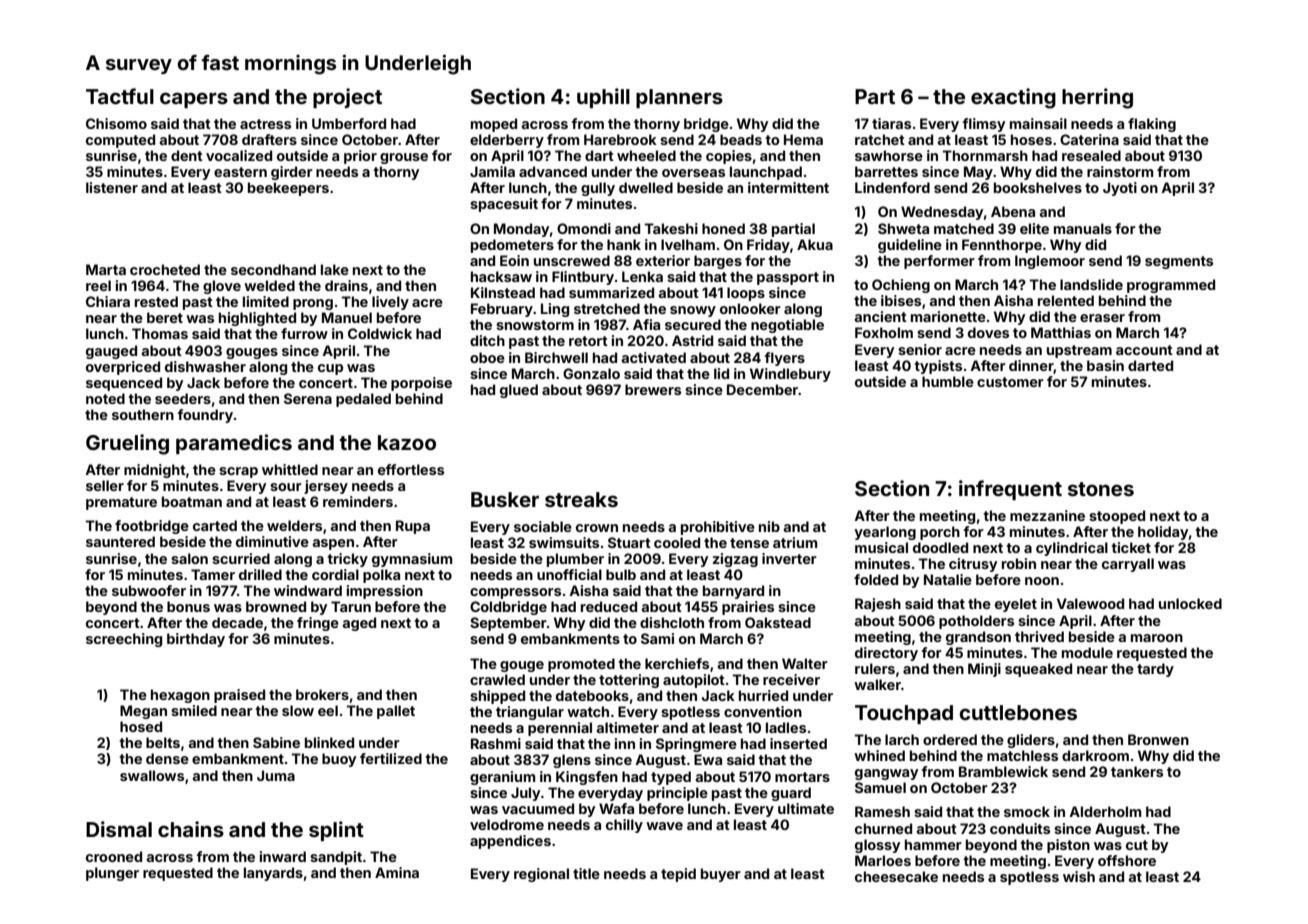  Describe the element at coordinates (1128, 565) in the image. I see `carryall` at that location.
